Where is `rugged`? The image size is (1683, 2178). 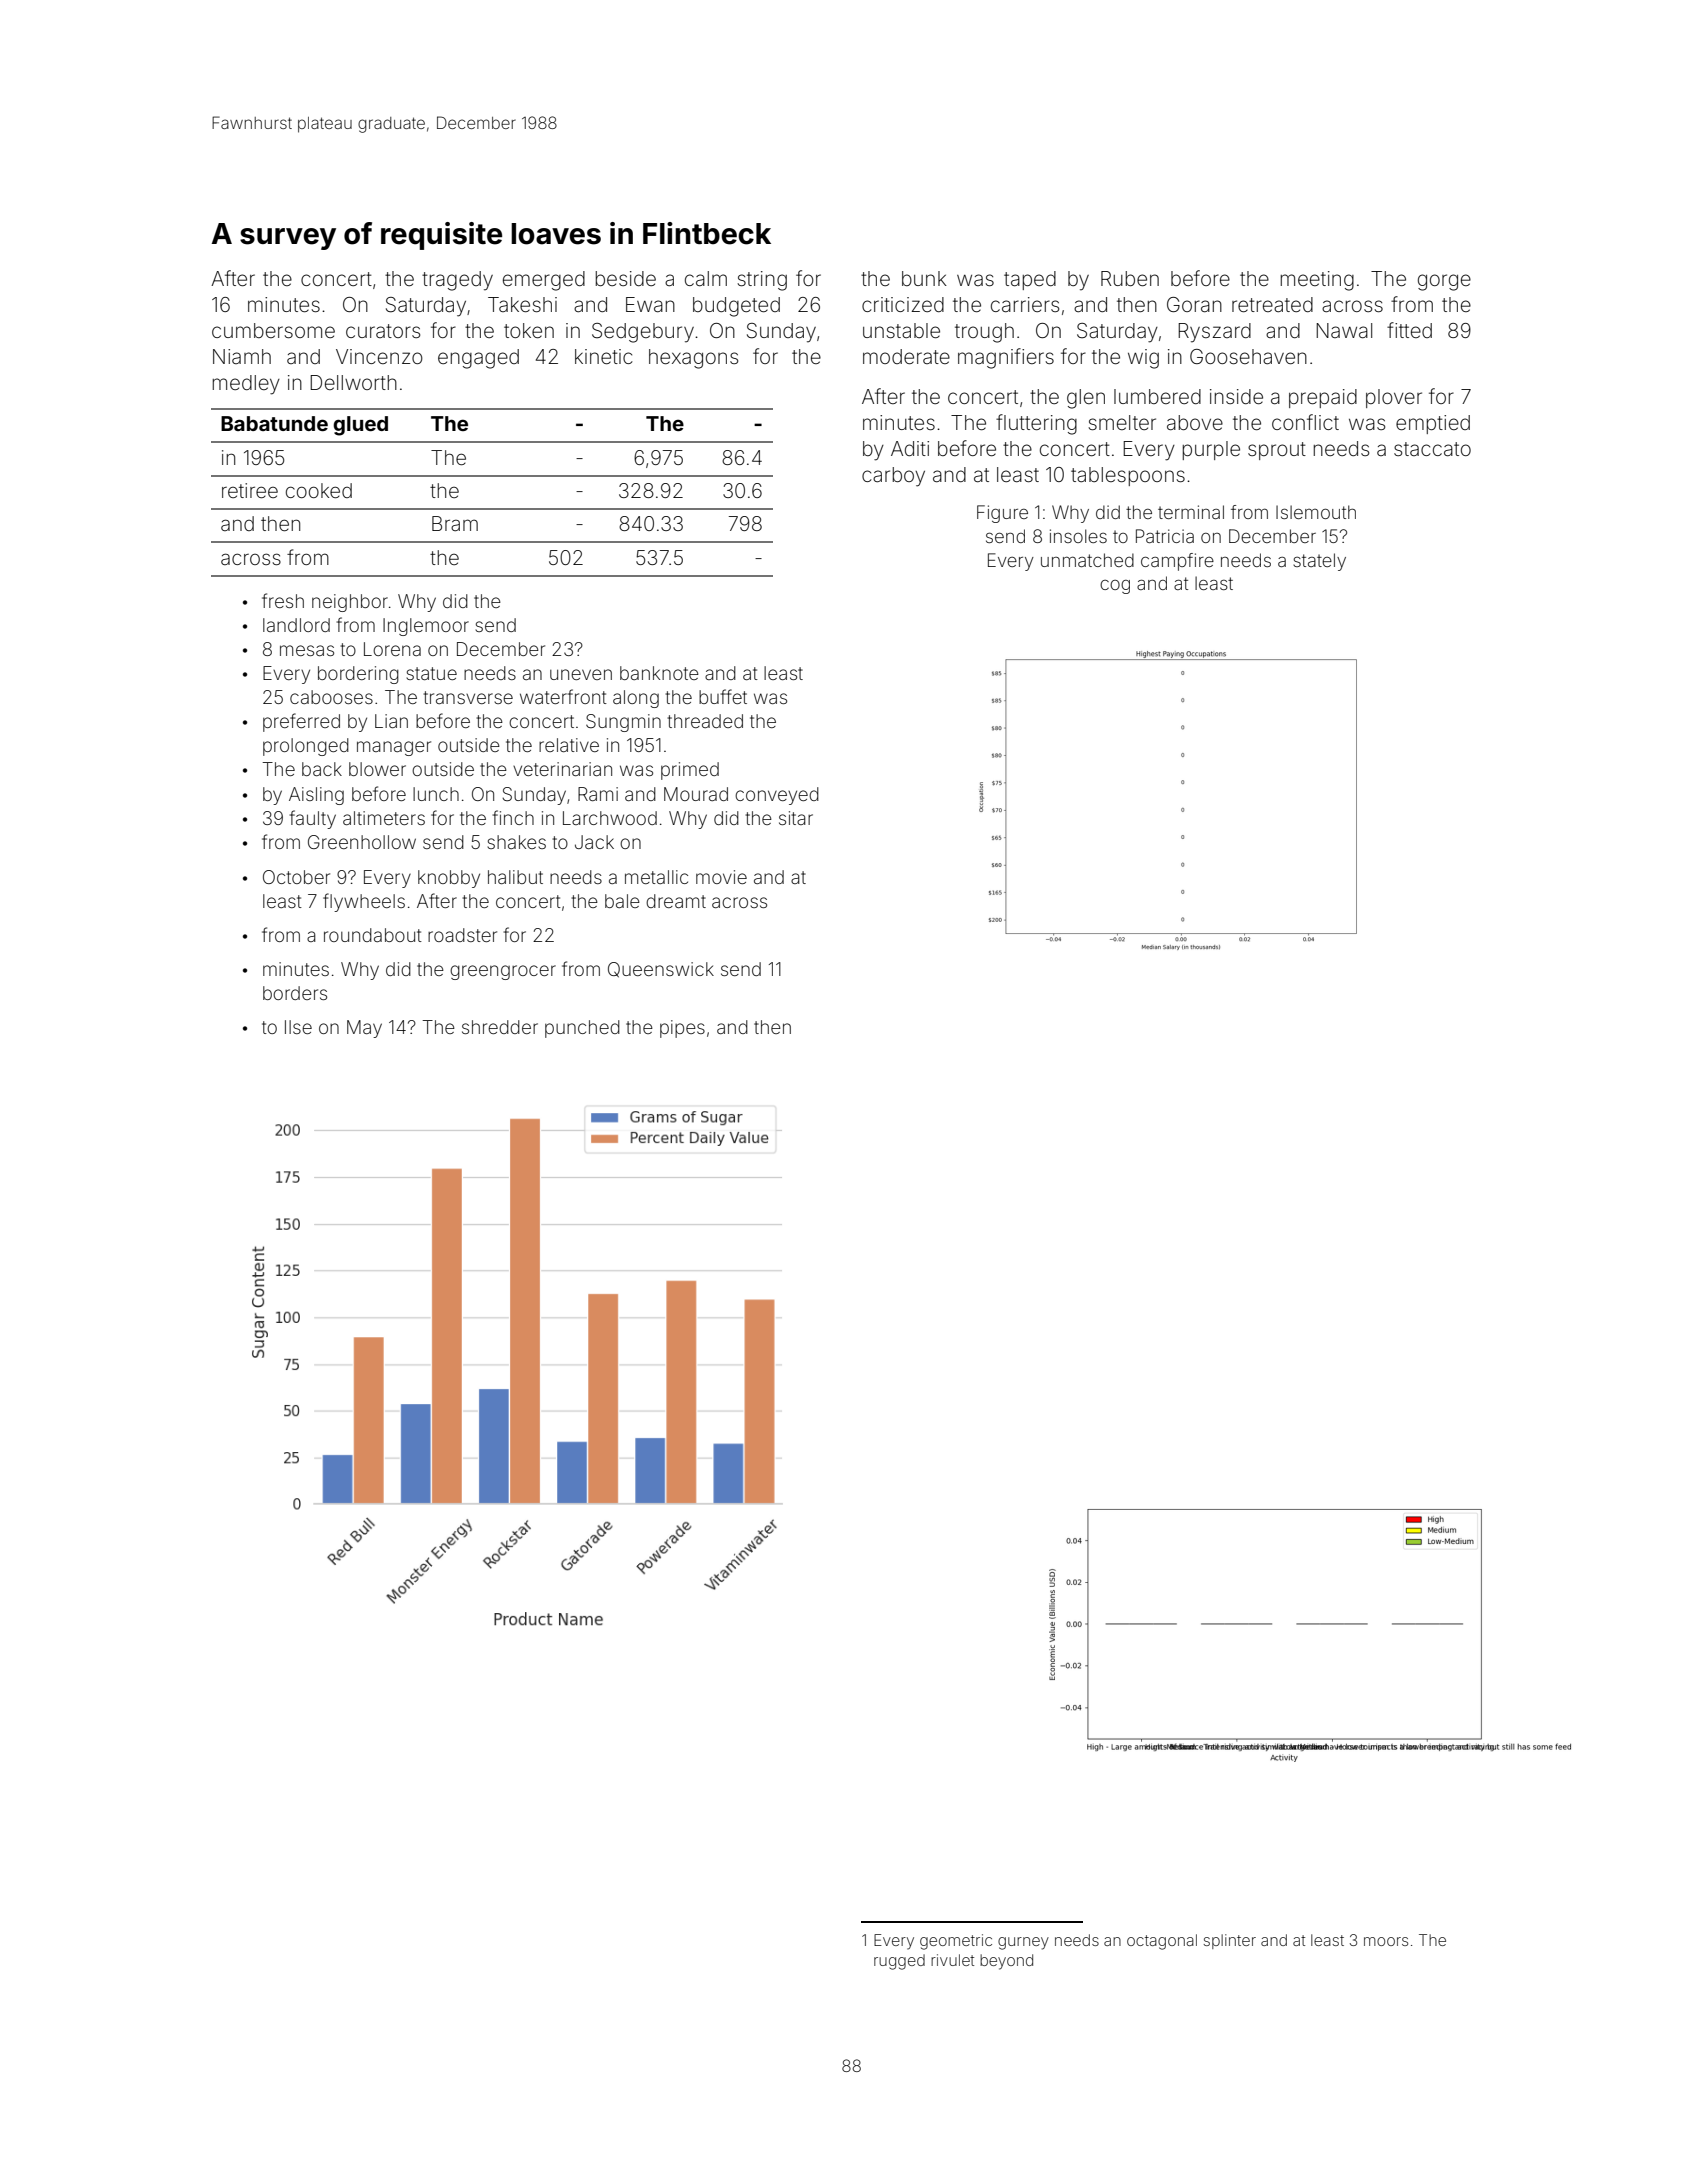
rugged is located at coordinates (899, 1962).
